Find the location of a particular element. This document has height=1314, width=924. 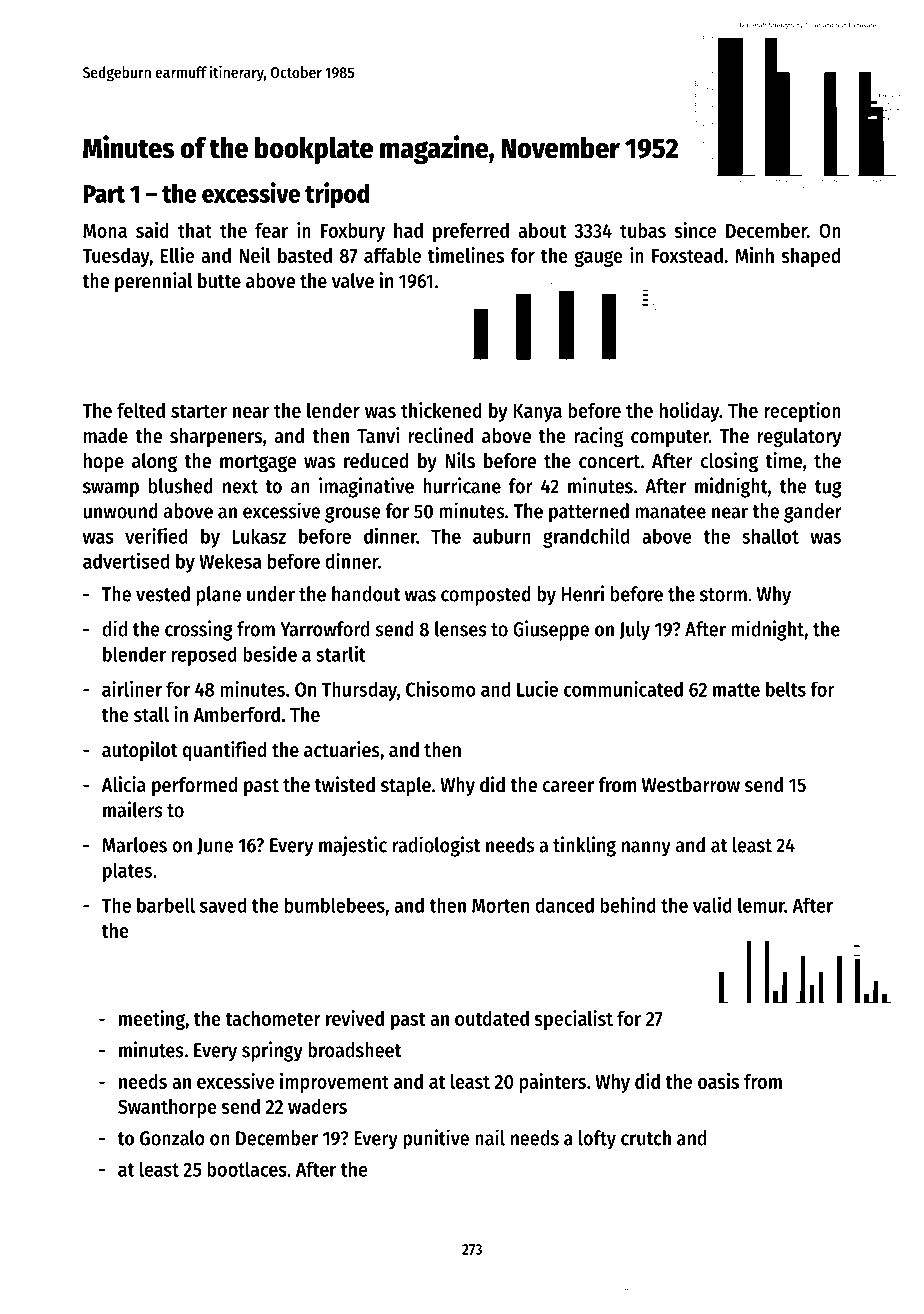

Mona is located at coordinates (105, 231).
